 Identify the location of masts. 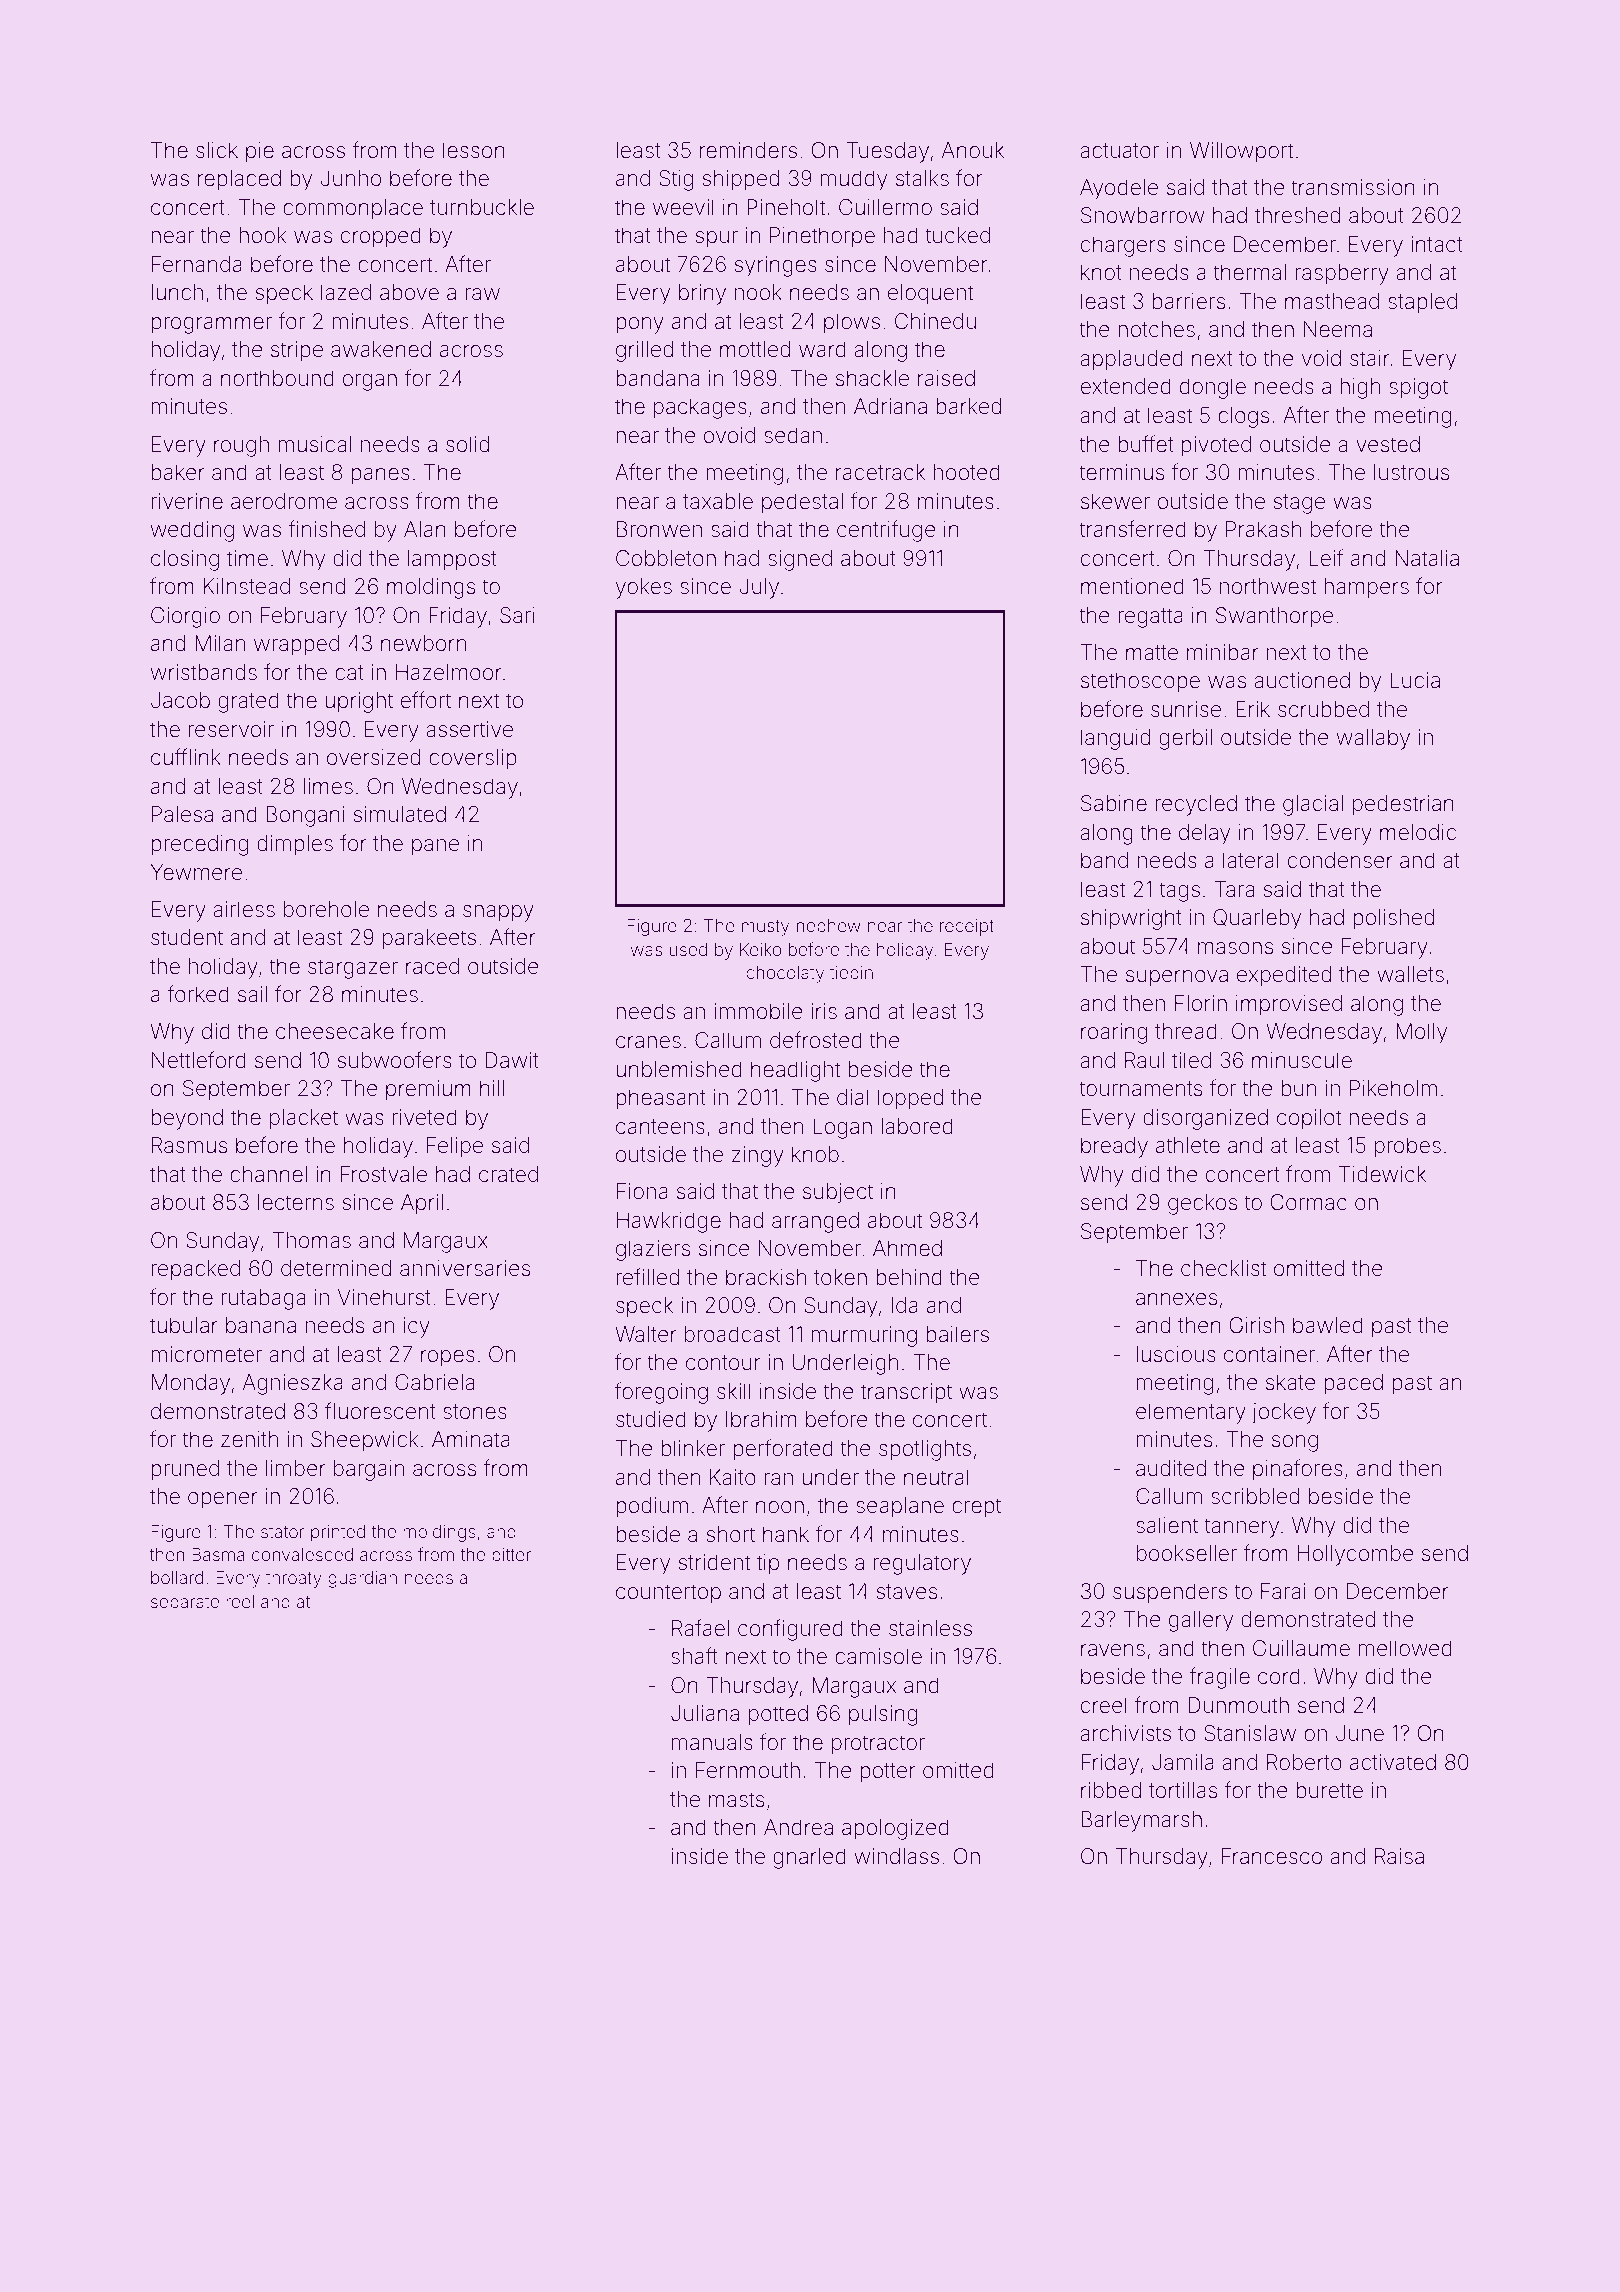
(736, 1800).
